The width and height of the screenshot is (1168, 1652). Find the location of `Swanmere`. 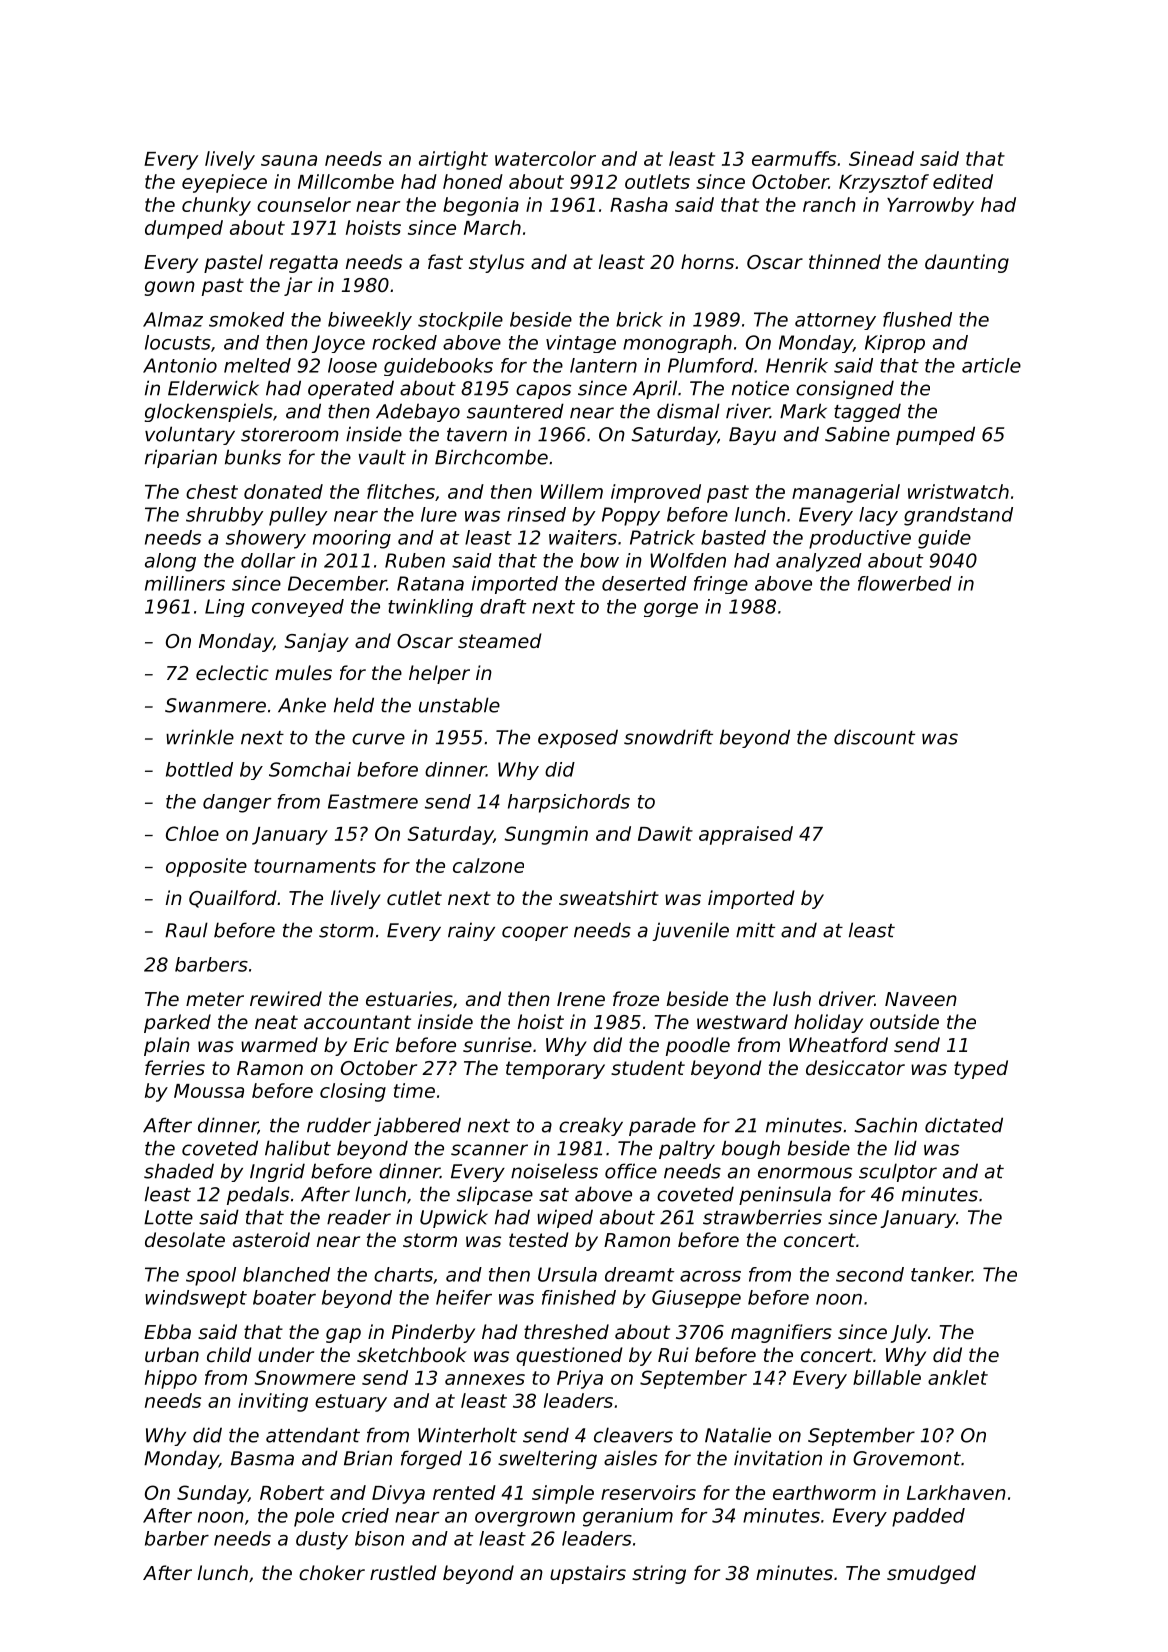

Swanmere is located at coordinates (215, 705).
